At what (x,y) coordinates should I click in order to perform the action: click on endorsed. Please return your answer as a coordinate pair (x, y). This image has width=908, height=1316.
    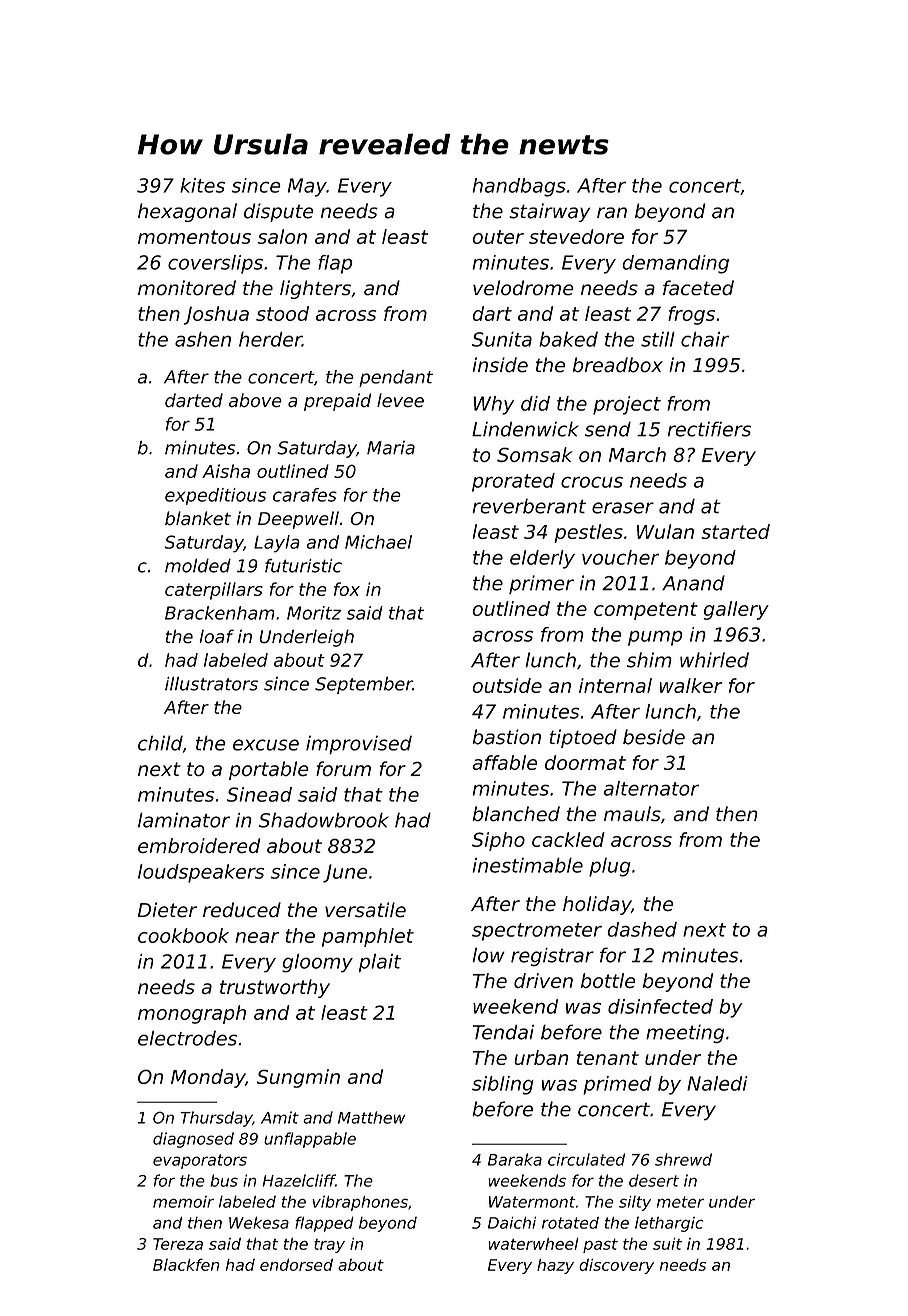
    Looking at the image, I should click on (296, 1264).
